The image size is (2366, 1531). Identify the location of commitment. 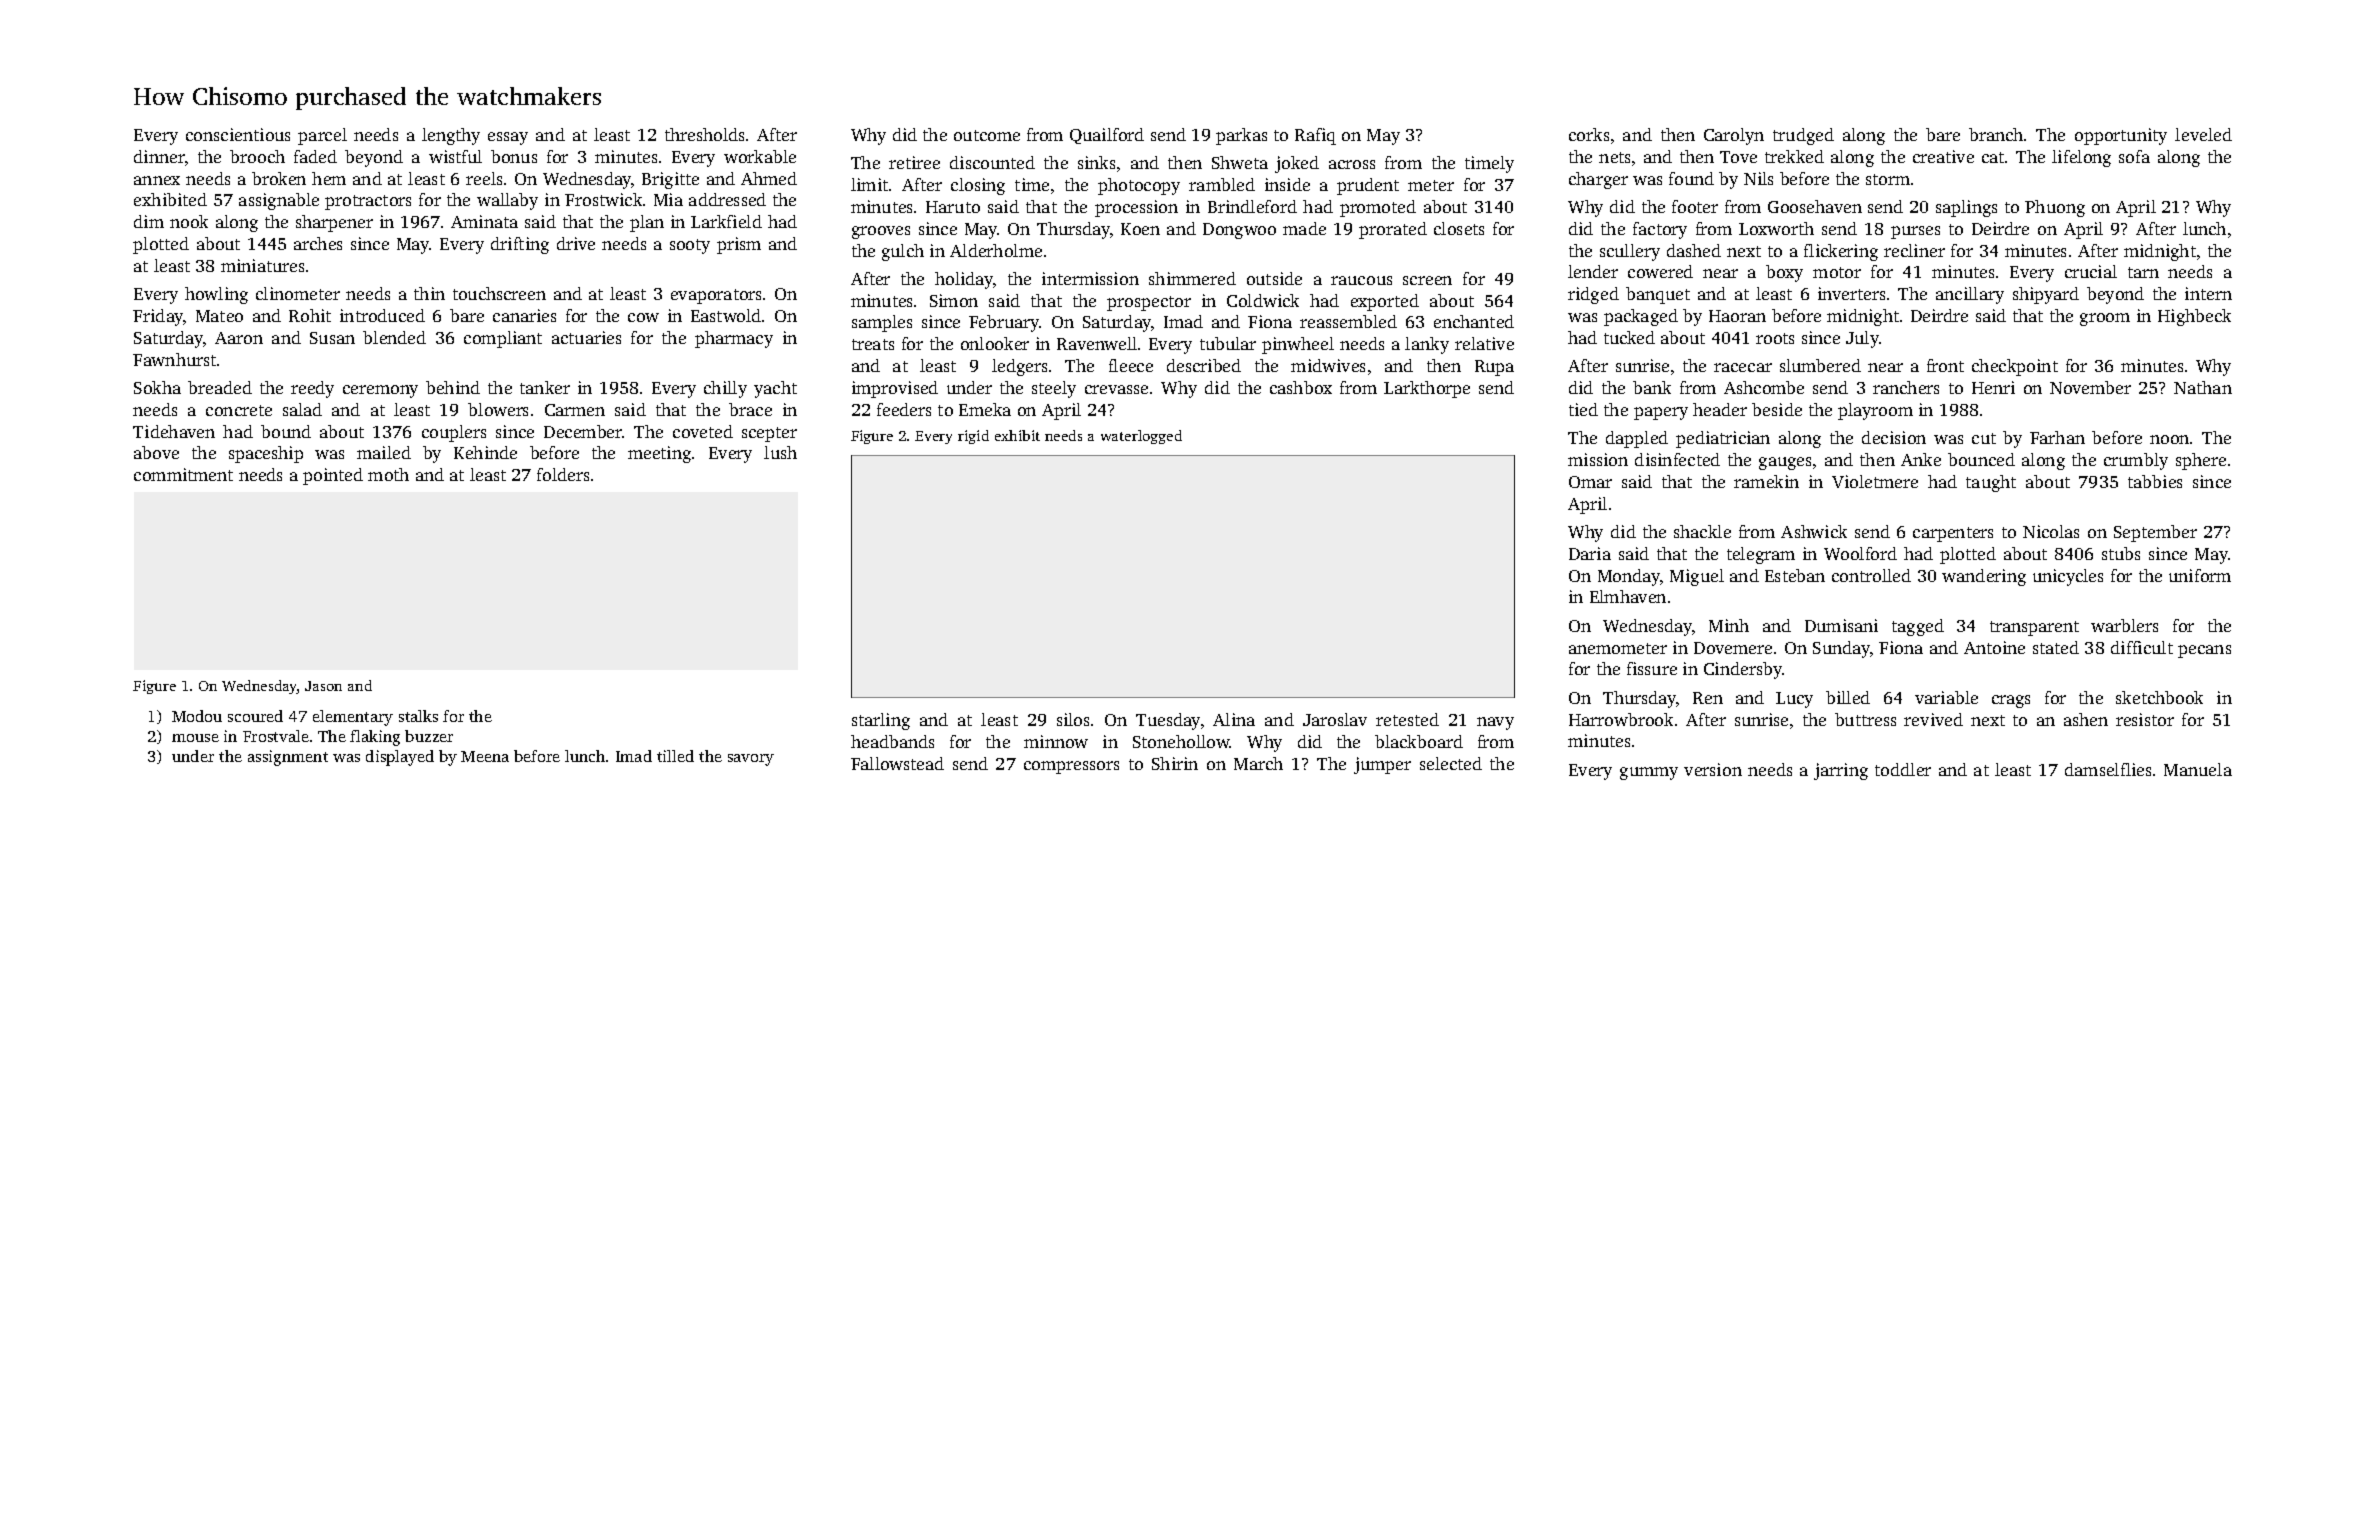
(183, 474).
